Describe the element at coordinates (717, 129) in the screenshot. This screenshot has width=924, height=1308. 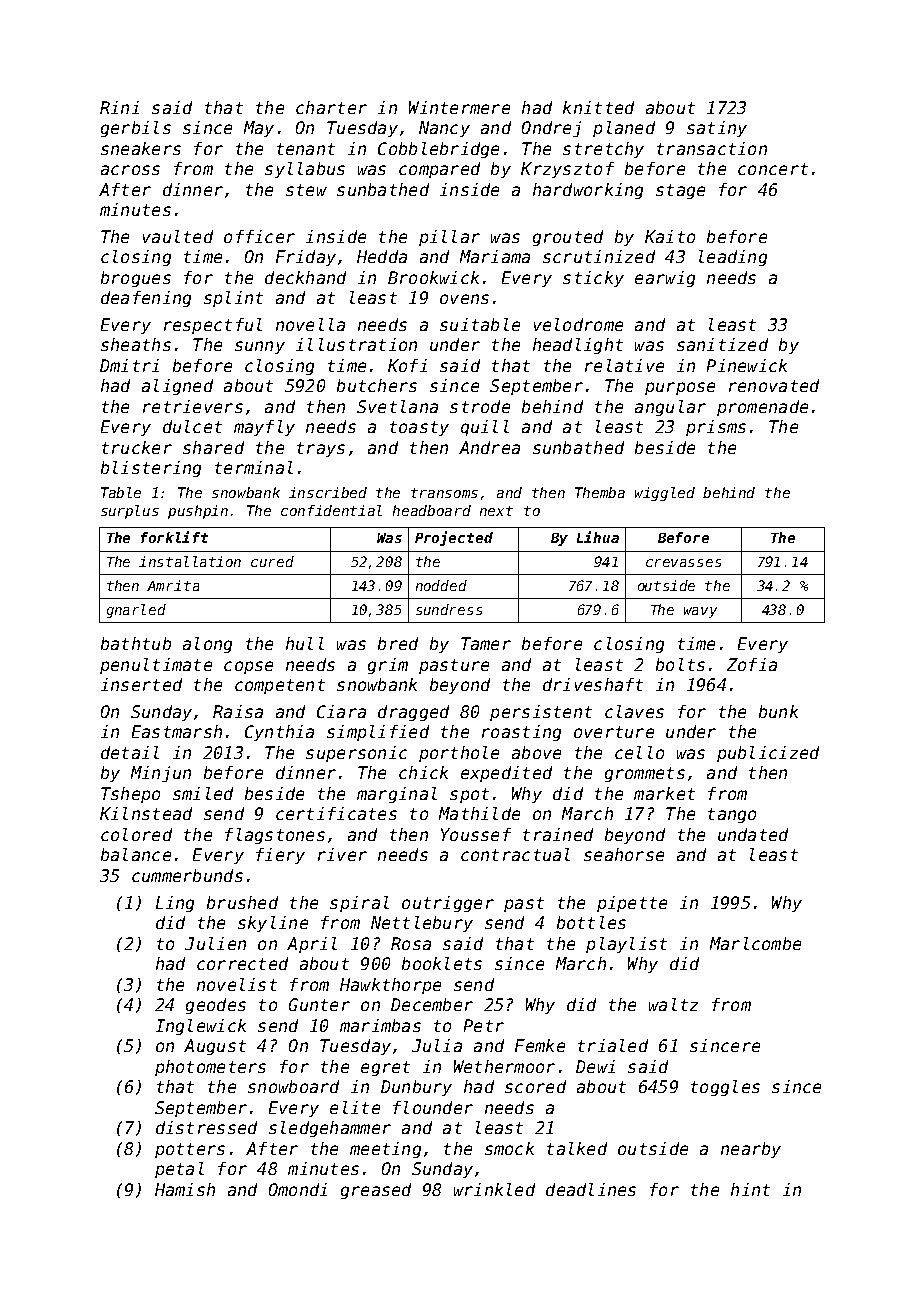
I see `satiny` at that location.
